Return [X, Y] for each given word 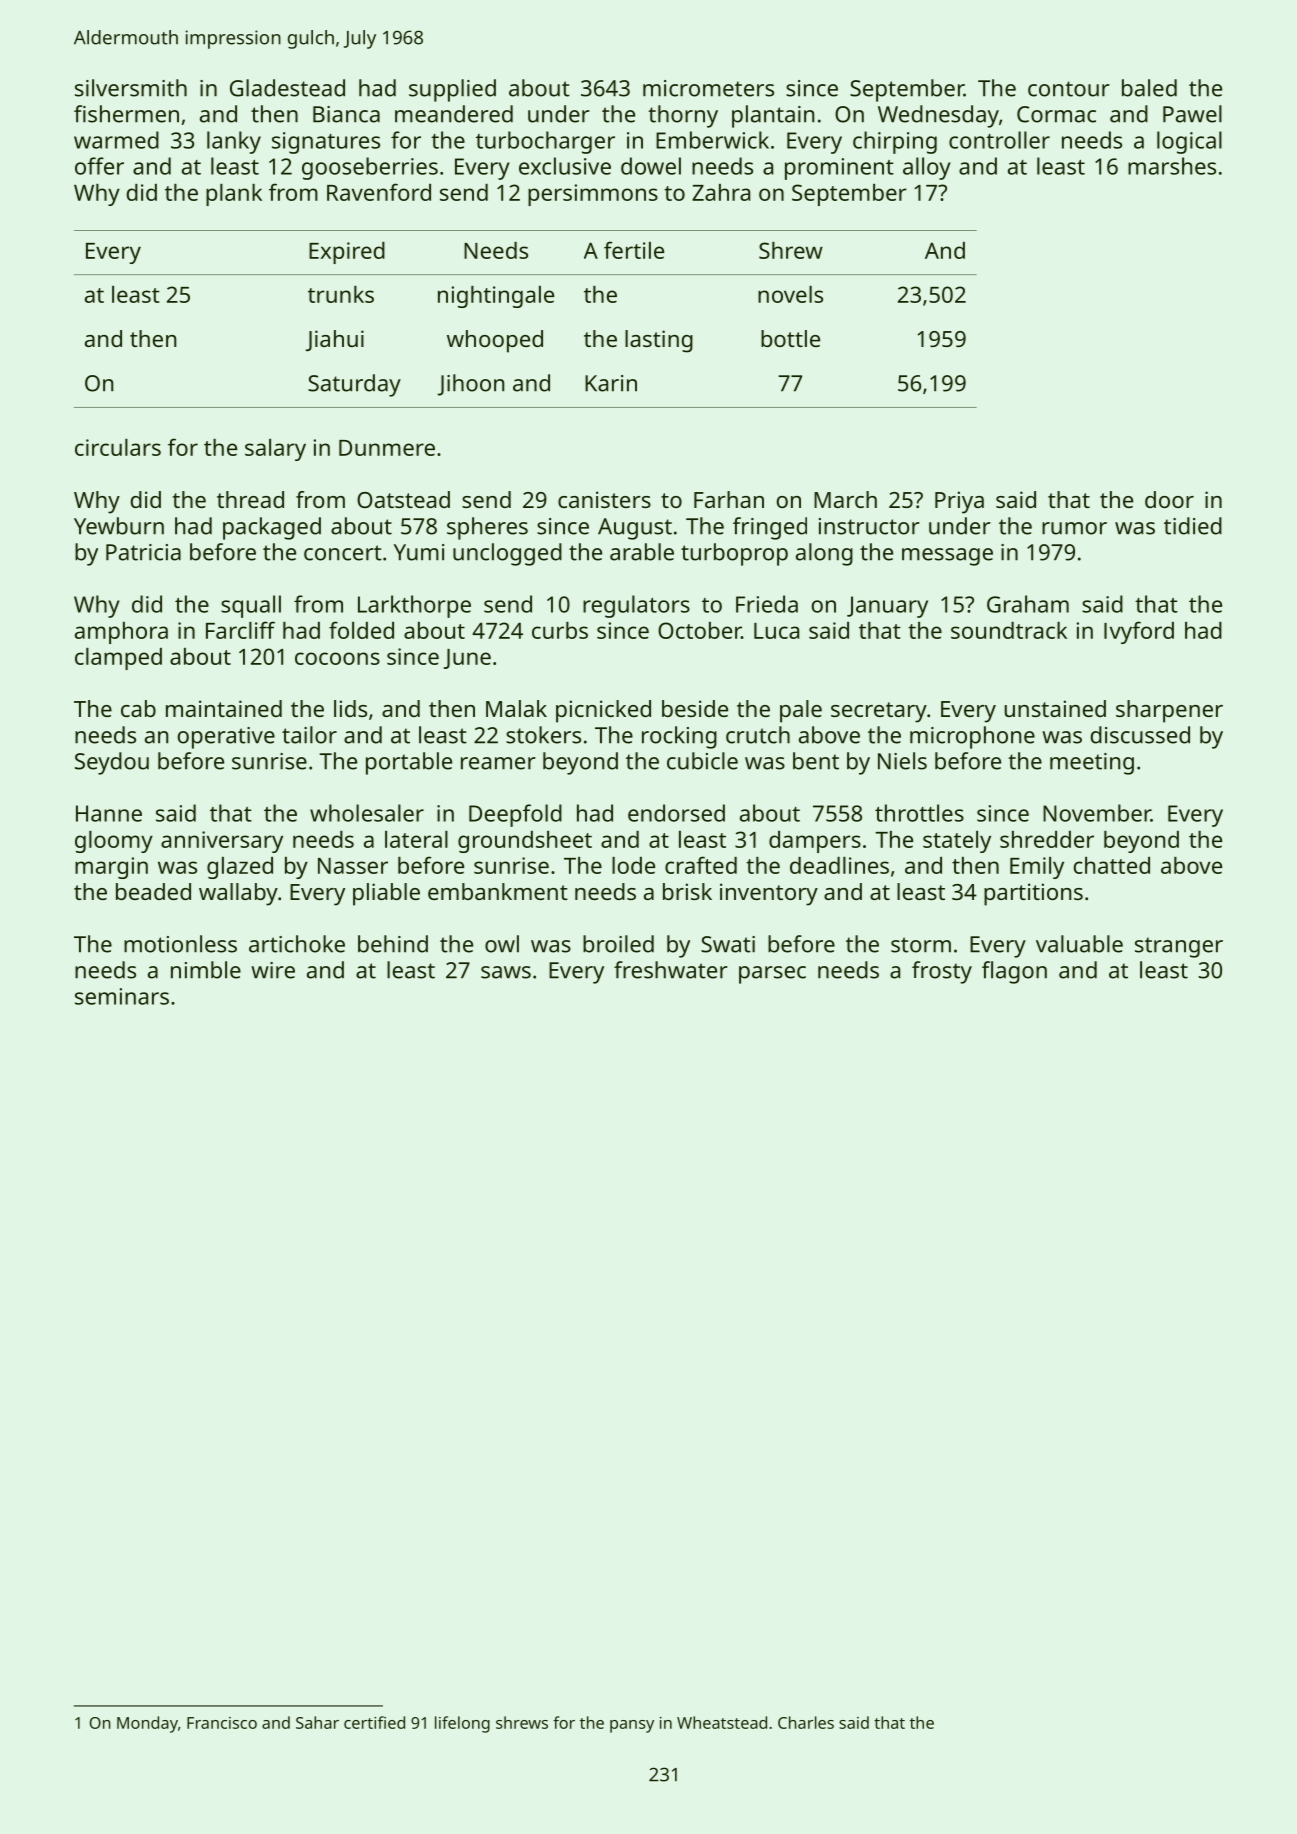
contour [1069, 89]
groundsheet [525, 842]
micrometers [708, 88]
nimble [206, 970]
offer [99, 166]
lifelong [462, 1724]
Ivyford [1139, 632]
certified [374, 1722]
